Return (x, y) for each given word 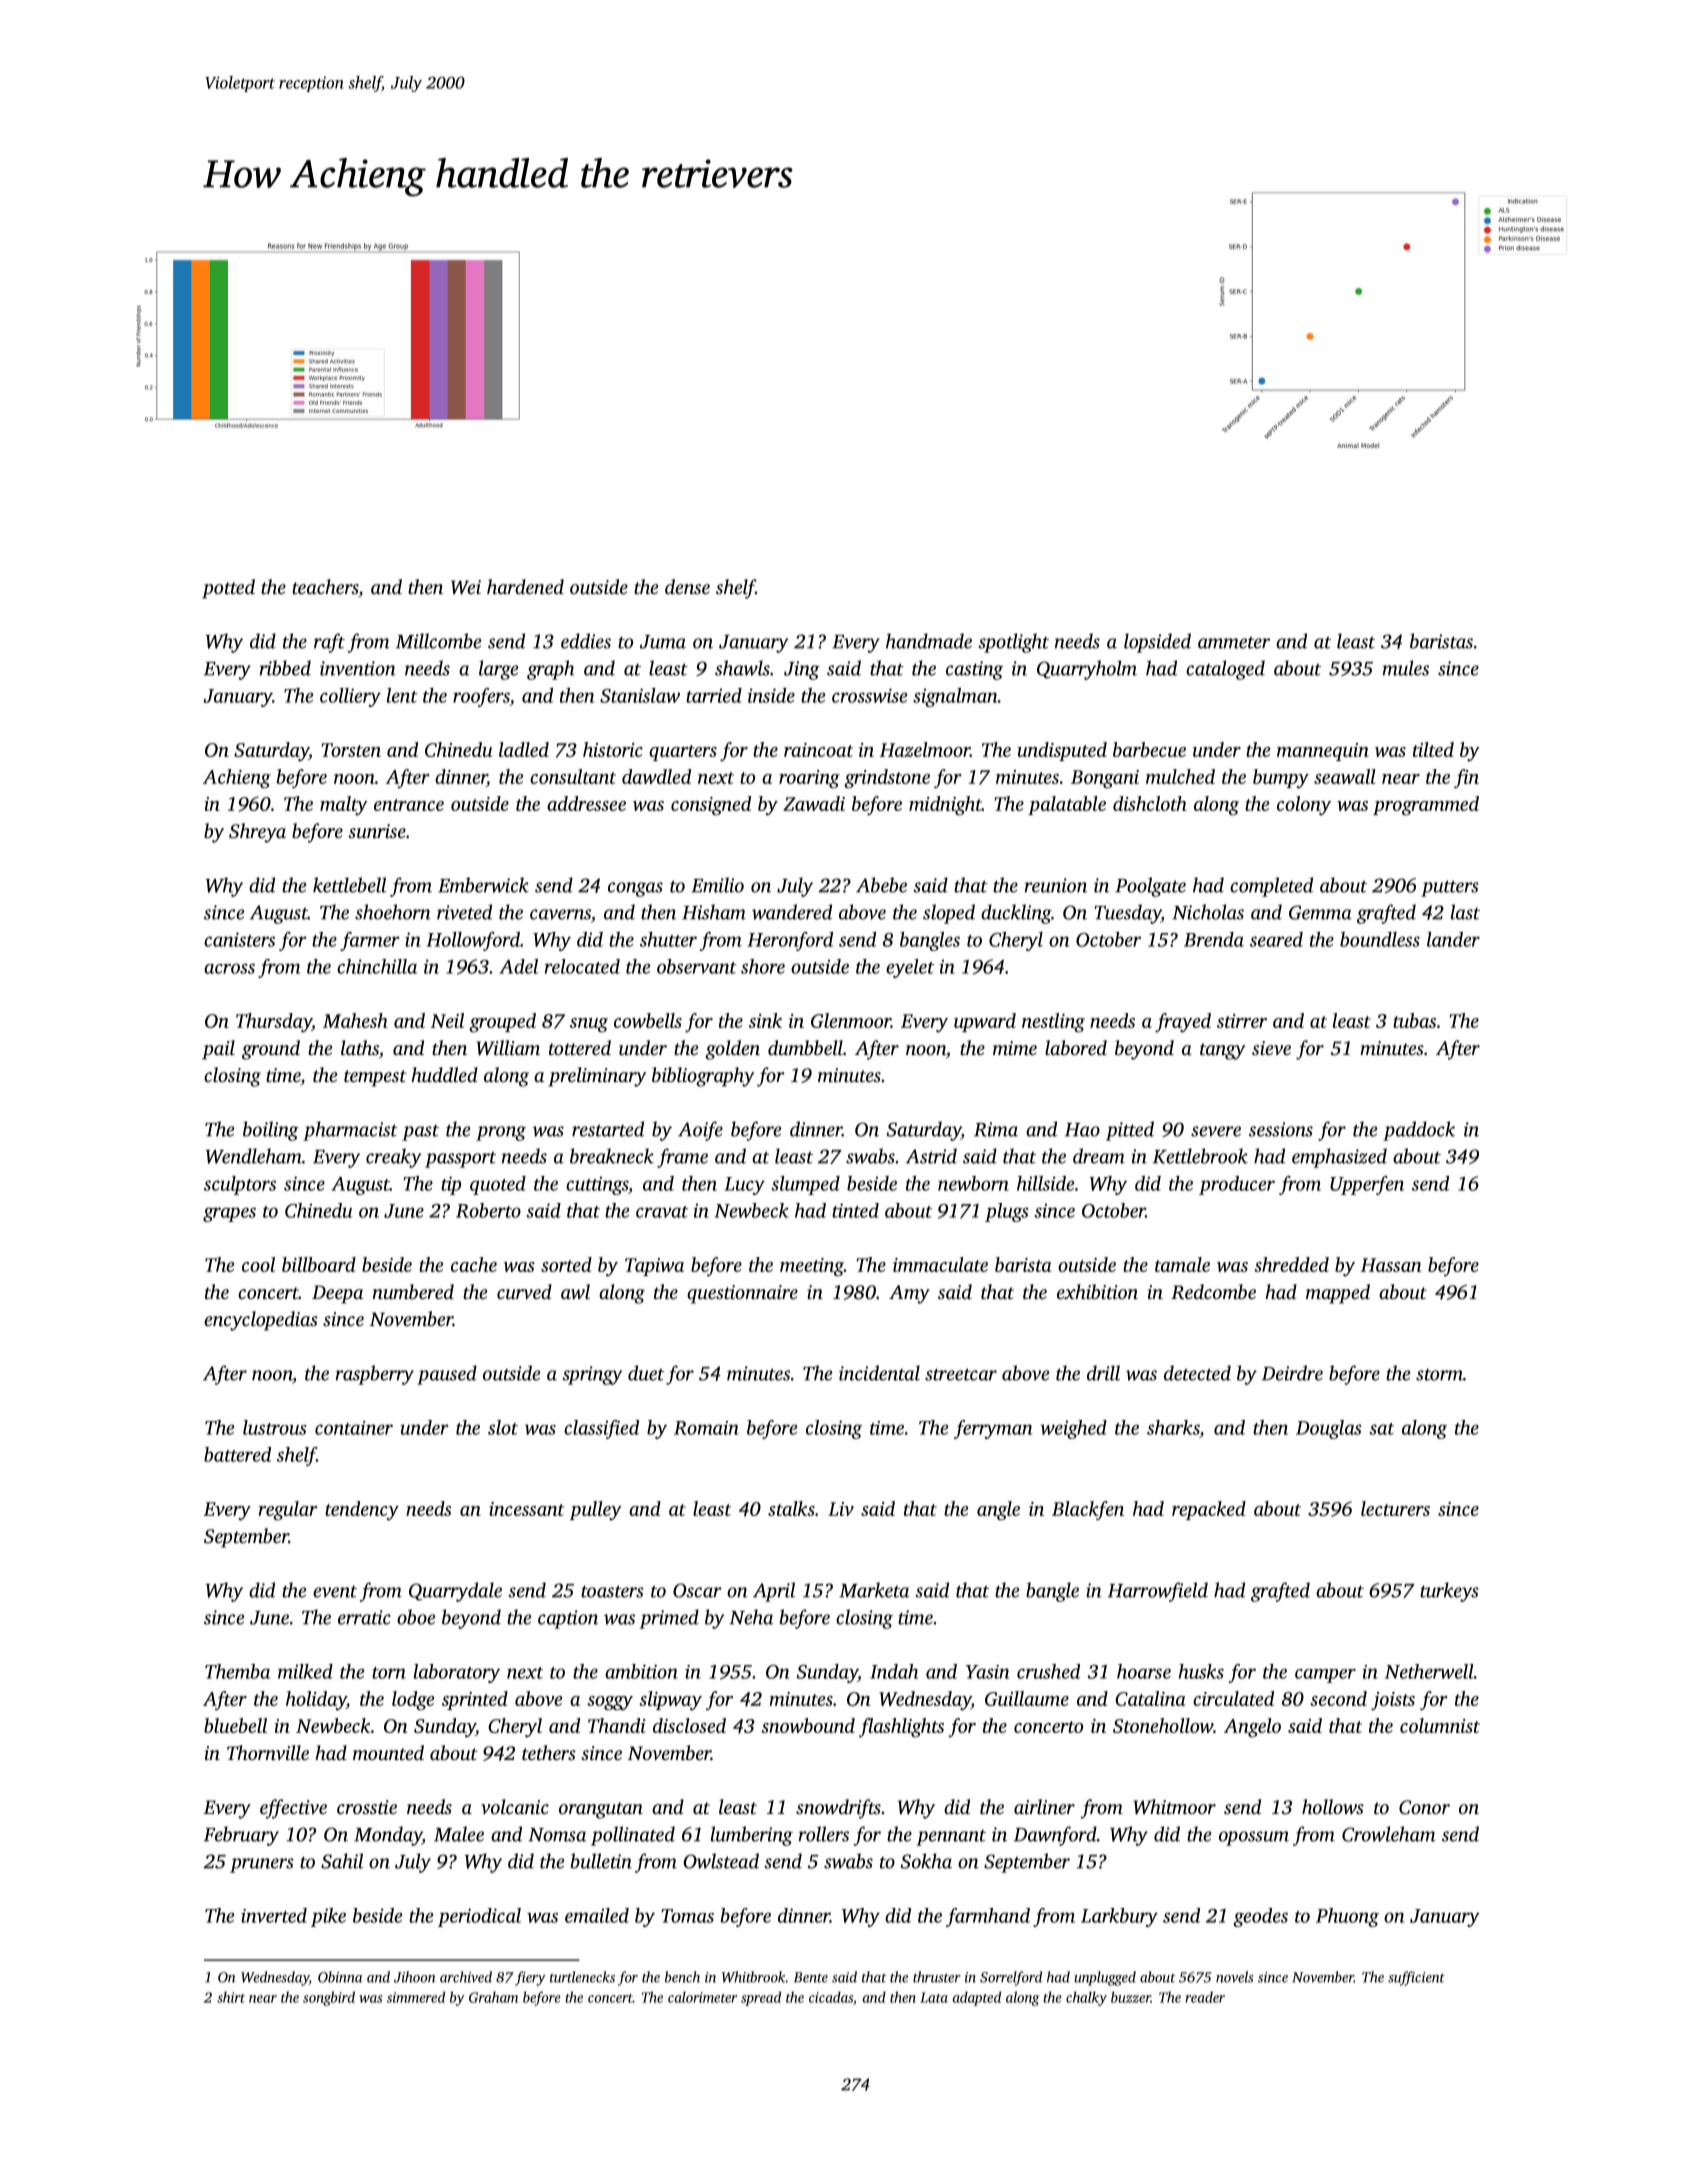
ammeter (1234, 643)
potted (228, 589)
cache (474, 1264)
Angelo (1252, 1728)
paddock (1419, 1131)
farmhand (988, 1917)
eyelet (910, 968)
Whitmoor (1174, 1807)
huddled (444, 1074)
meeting (812, 1267)
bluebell (235, 1725)
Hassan (1391, 1265)
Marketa (874, 1590)
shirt (231, 1997)
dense (687, 586)
